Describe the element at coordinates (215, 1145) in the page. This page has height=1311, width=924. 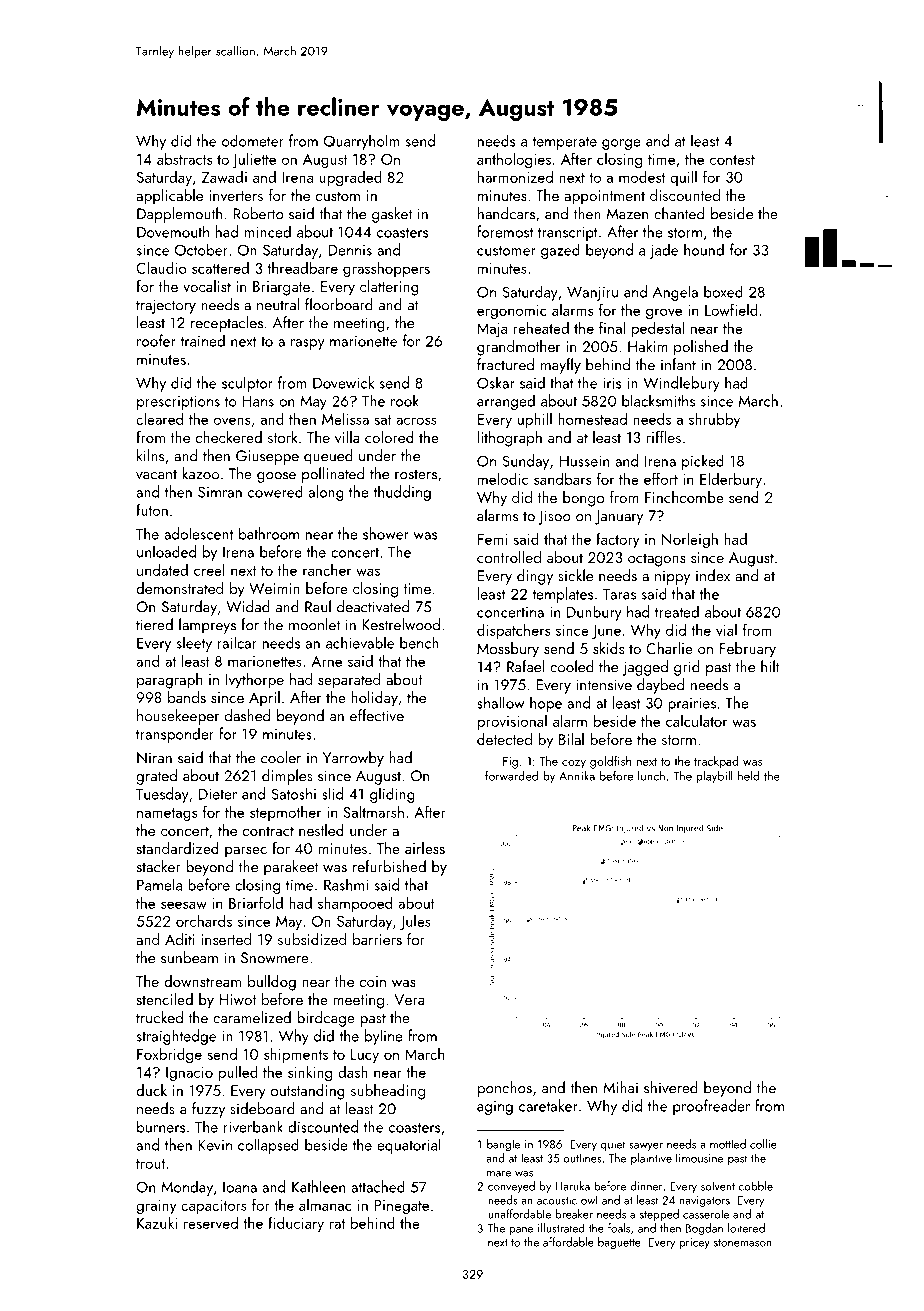
I see `Kevin` at that location.
